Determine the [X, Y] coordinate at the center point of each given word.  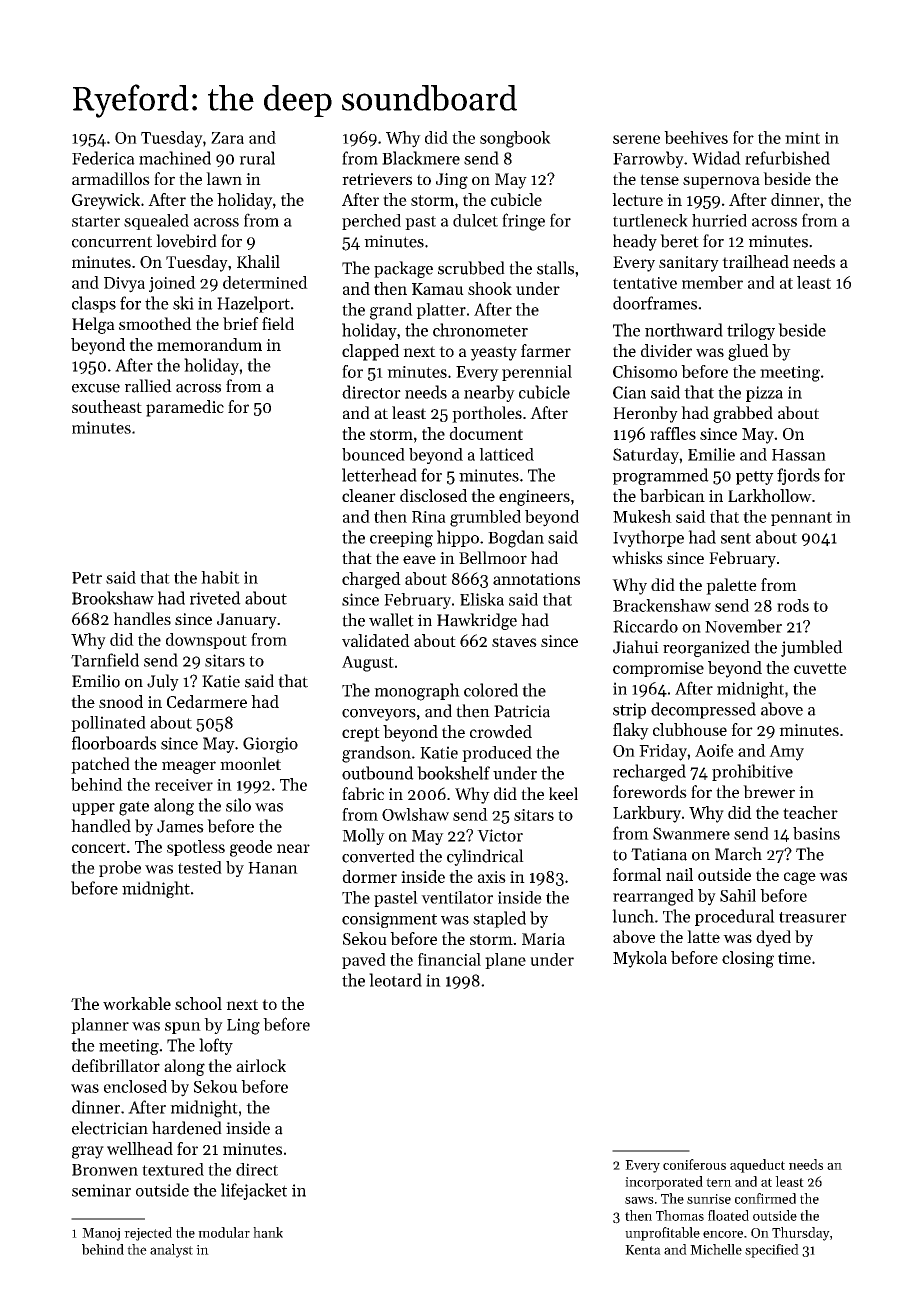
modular [224, 1232]
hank [268, 1232]
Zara [227, 138]
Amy [786, 753]
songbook [515, 139]
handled [101, 826]
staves [514, 641]
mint [802, 138]
